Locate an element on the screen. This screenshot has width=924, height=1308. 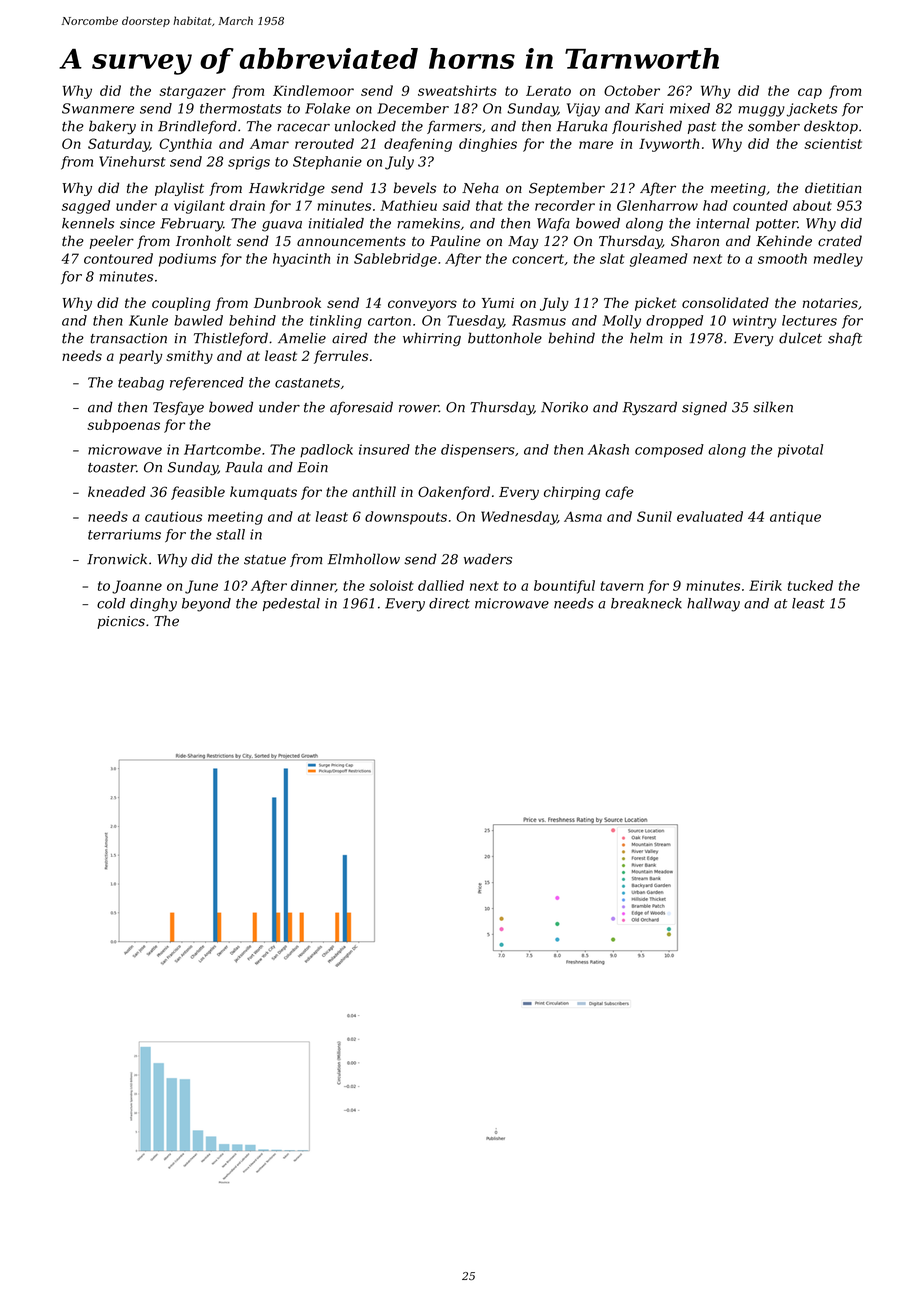
toaster is located at coordinates (112, 468).
